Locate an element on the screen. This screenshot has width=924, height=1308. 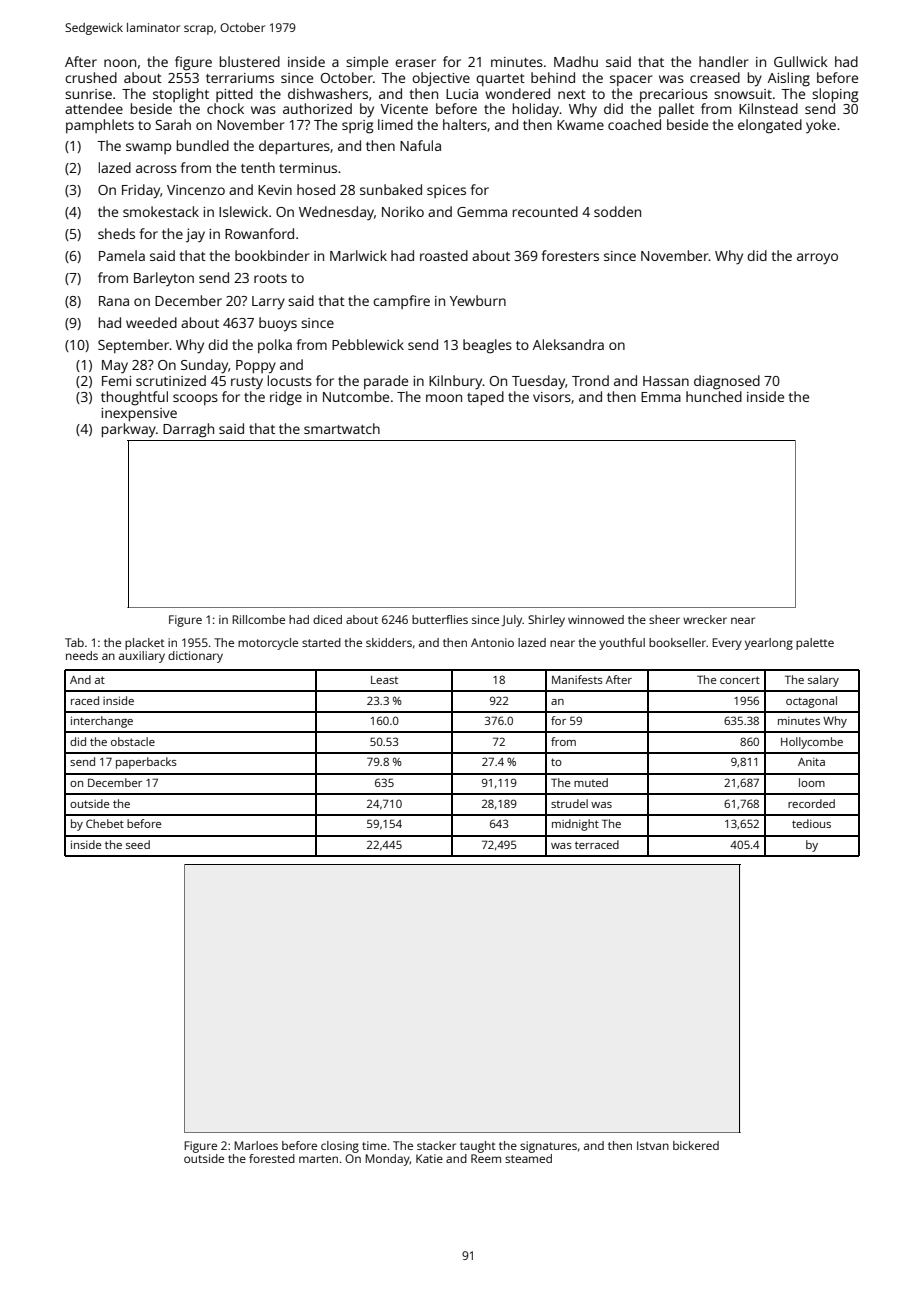
tenth is located at coordinates (258, 167).
